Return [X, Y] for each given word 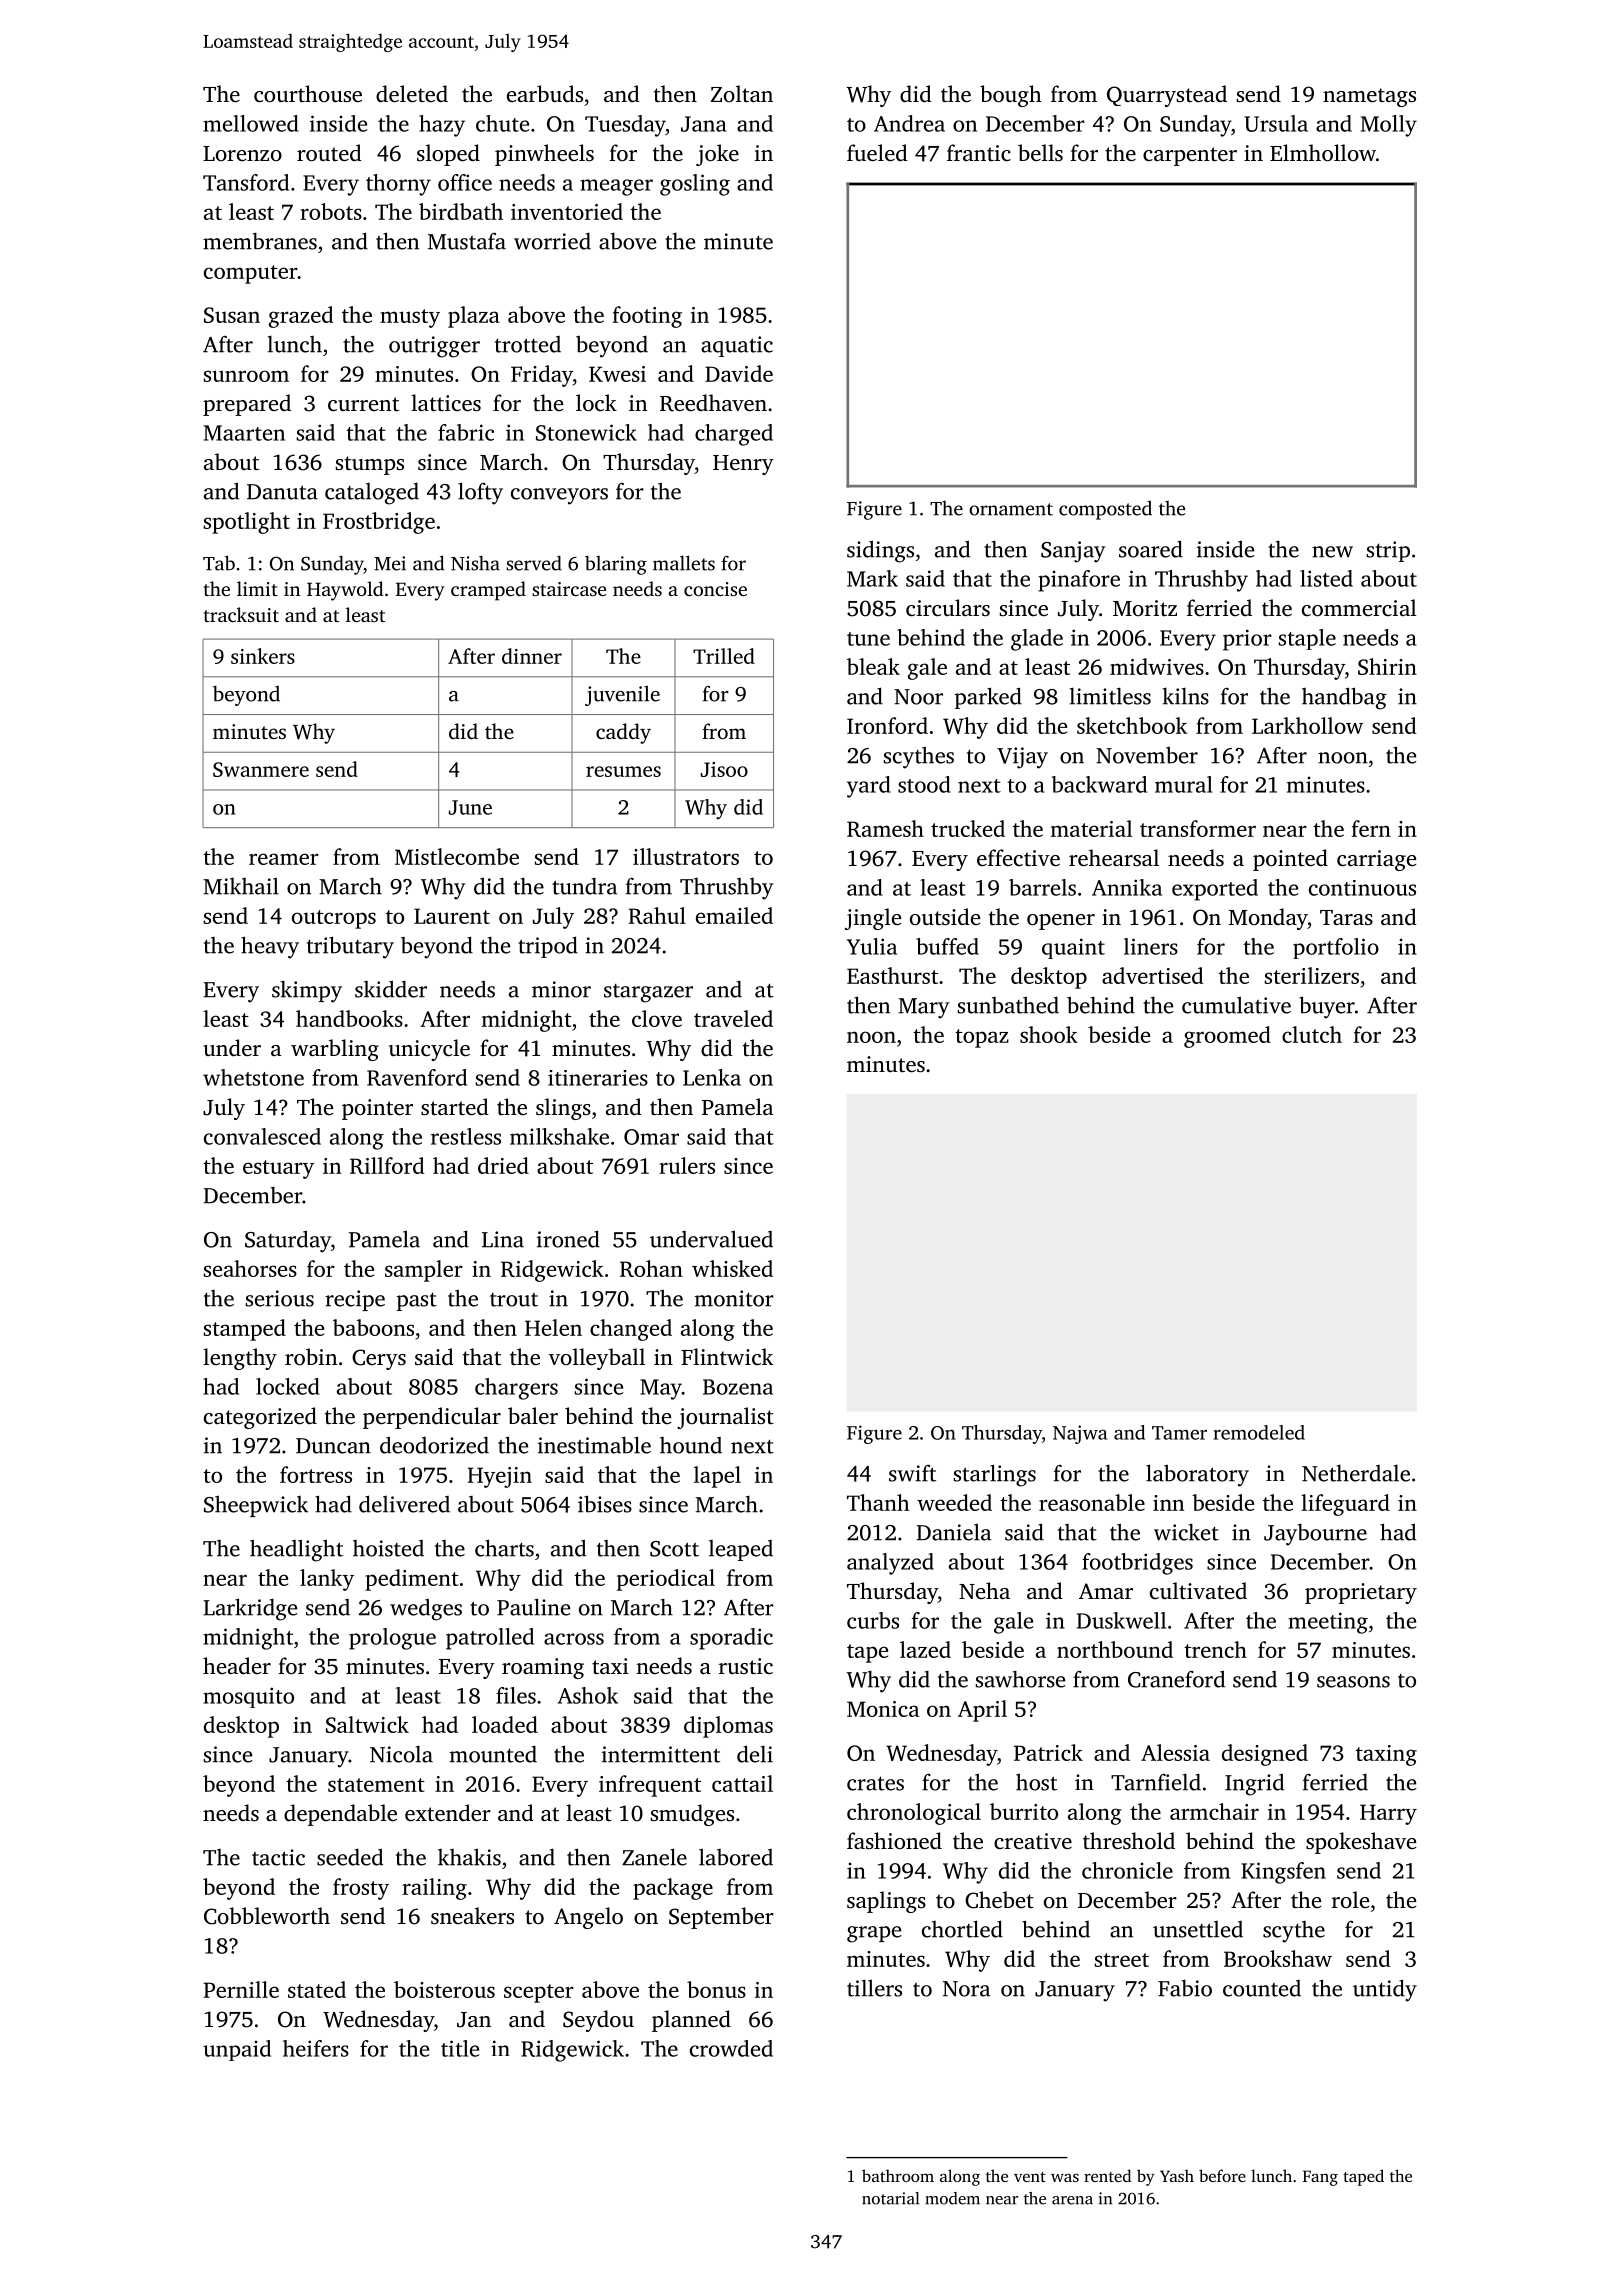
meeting [1328, 1623]
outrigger [434, 347]
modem [952, 2198]
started [455, 1107]
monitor [734, 1298]
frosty [361, 1889]
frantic [979, 153]
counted [1262, 1988]
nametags [1369, 97]
